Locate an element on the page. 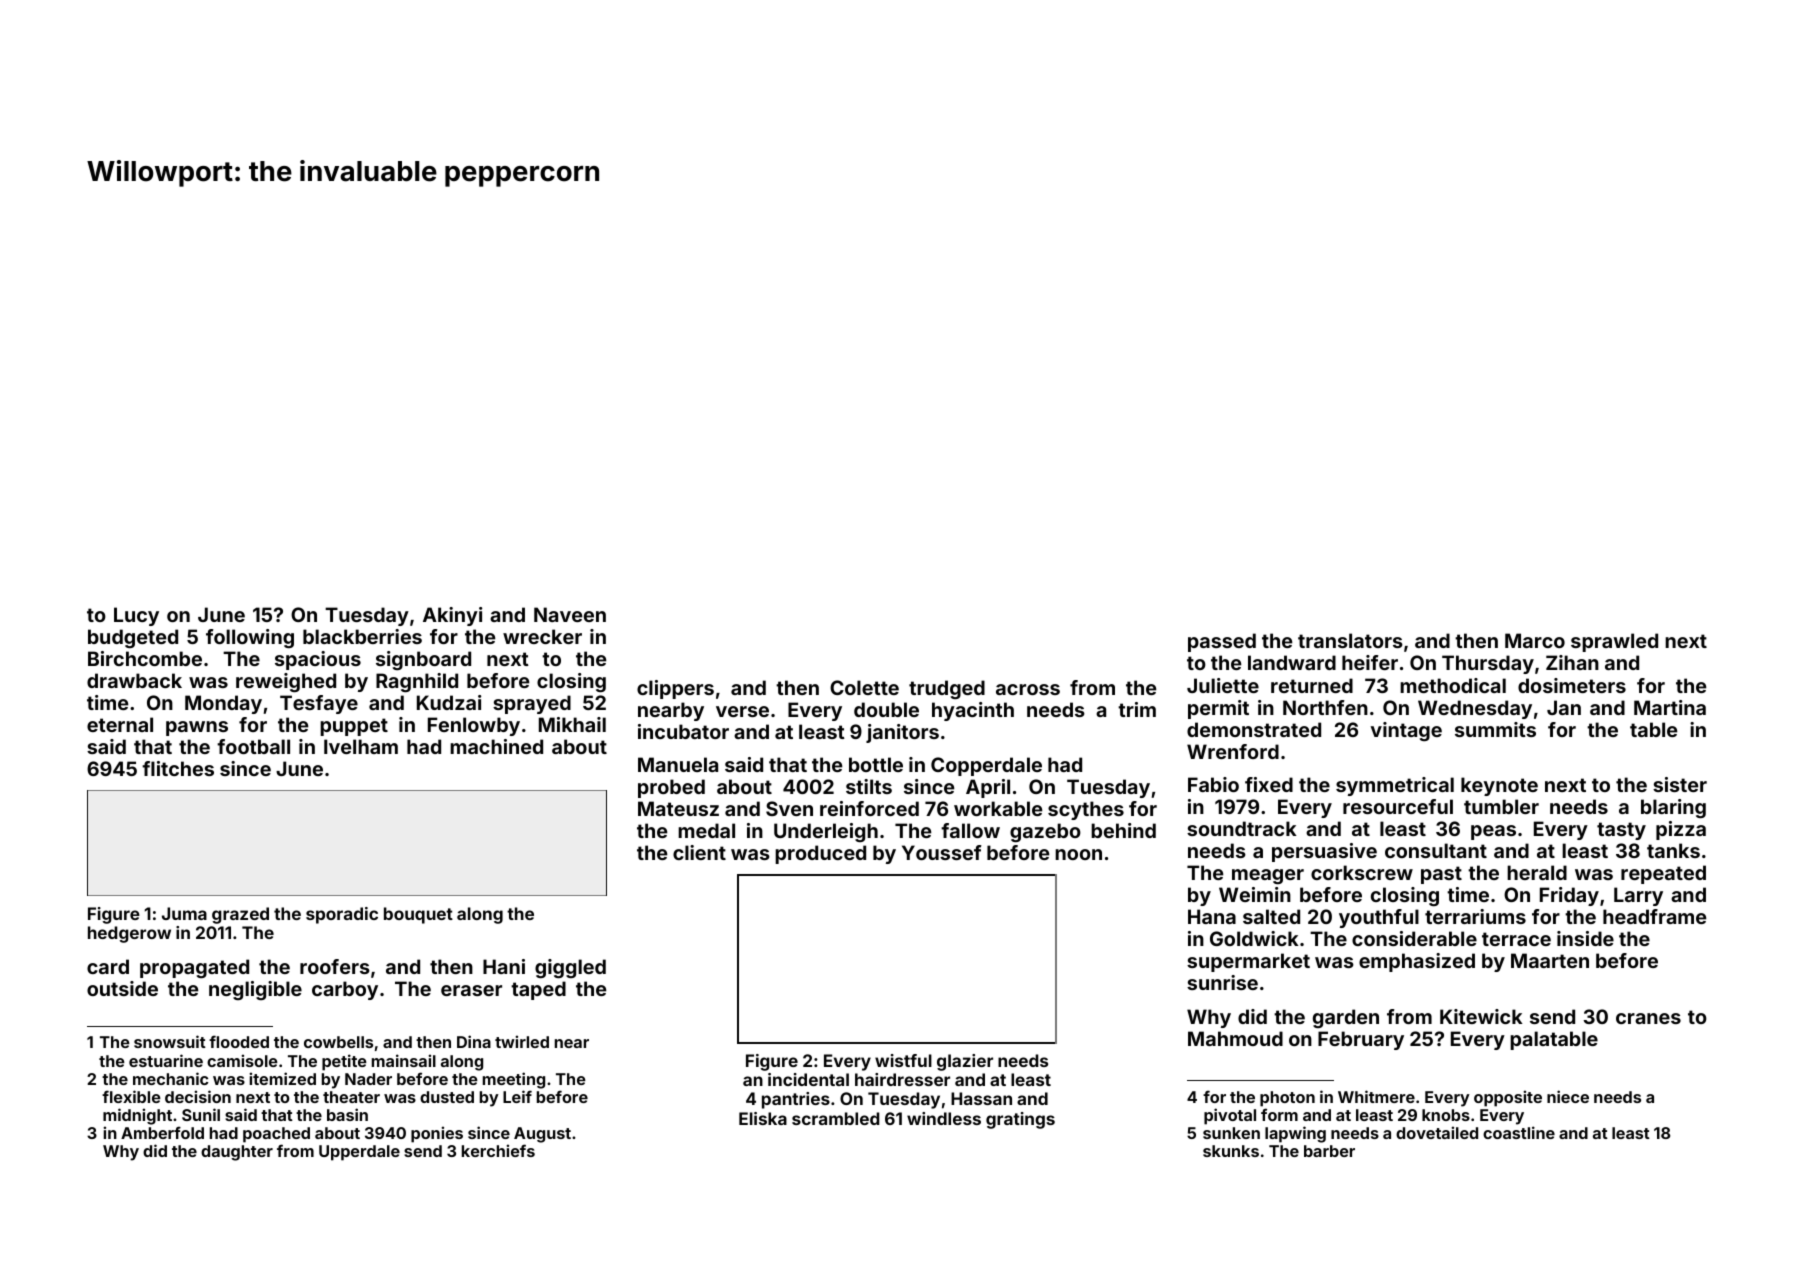 This page has height=1268, width=1794. Mahmoud is located at coordinates (1235, 1038).
